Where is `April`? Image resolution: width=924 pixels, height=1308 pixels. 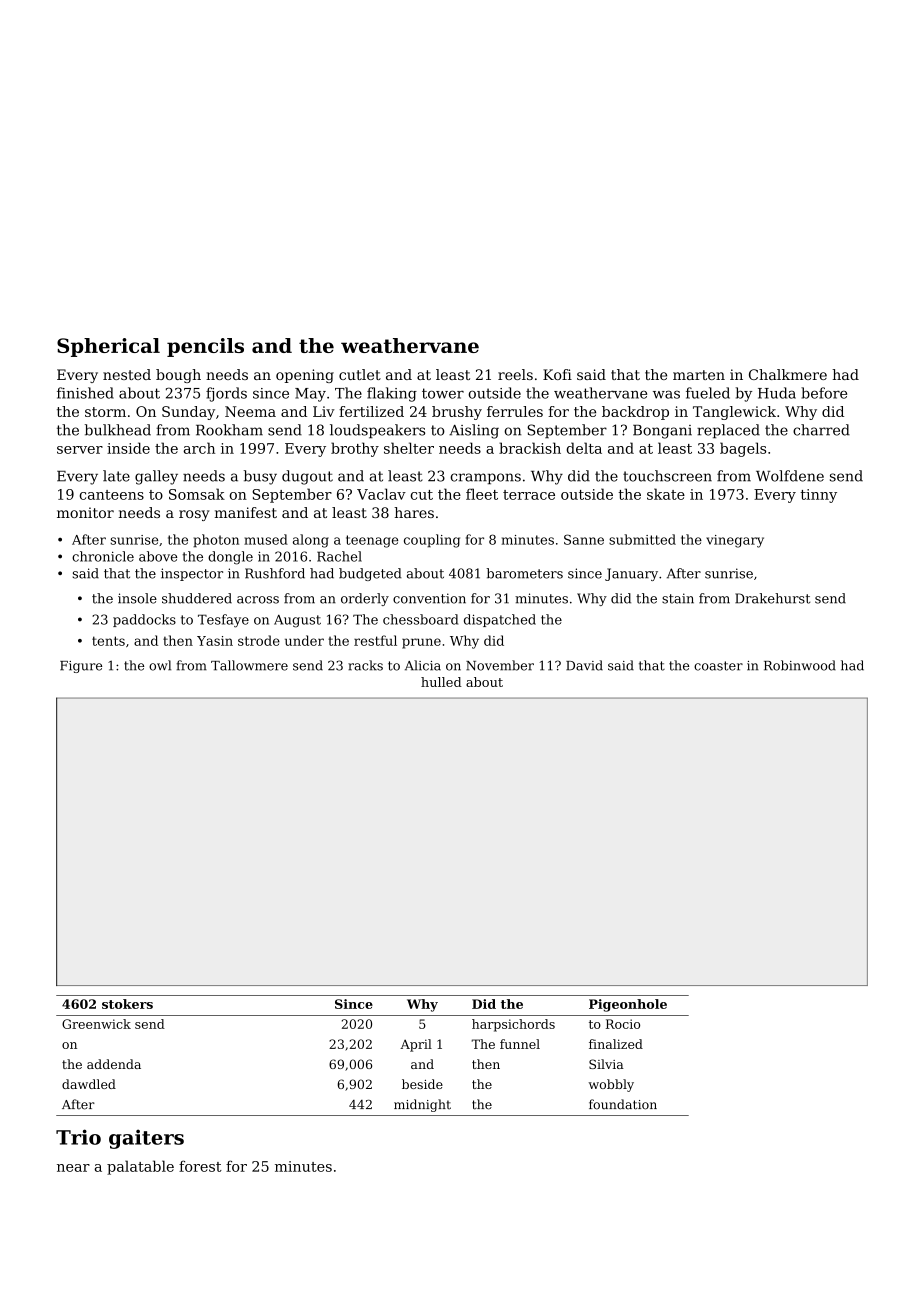
April is located at coordinates (416, 1045).
